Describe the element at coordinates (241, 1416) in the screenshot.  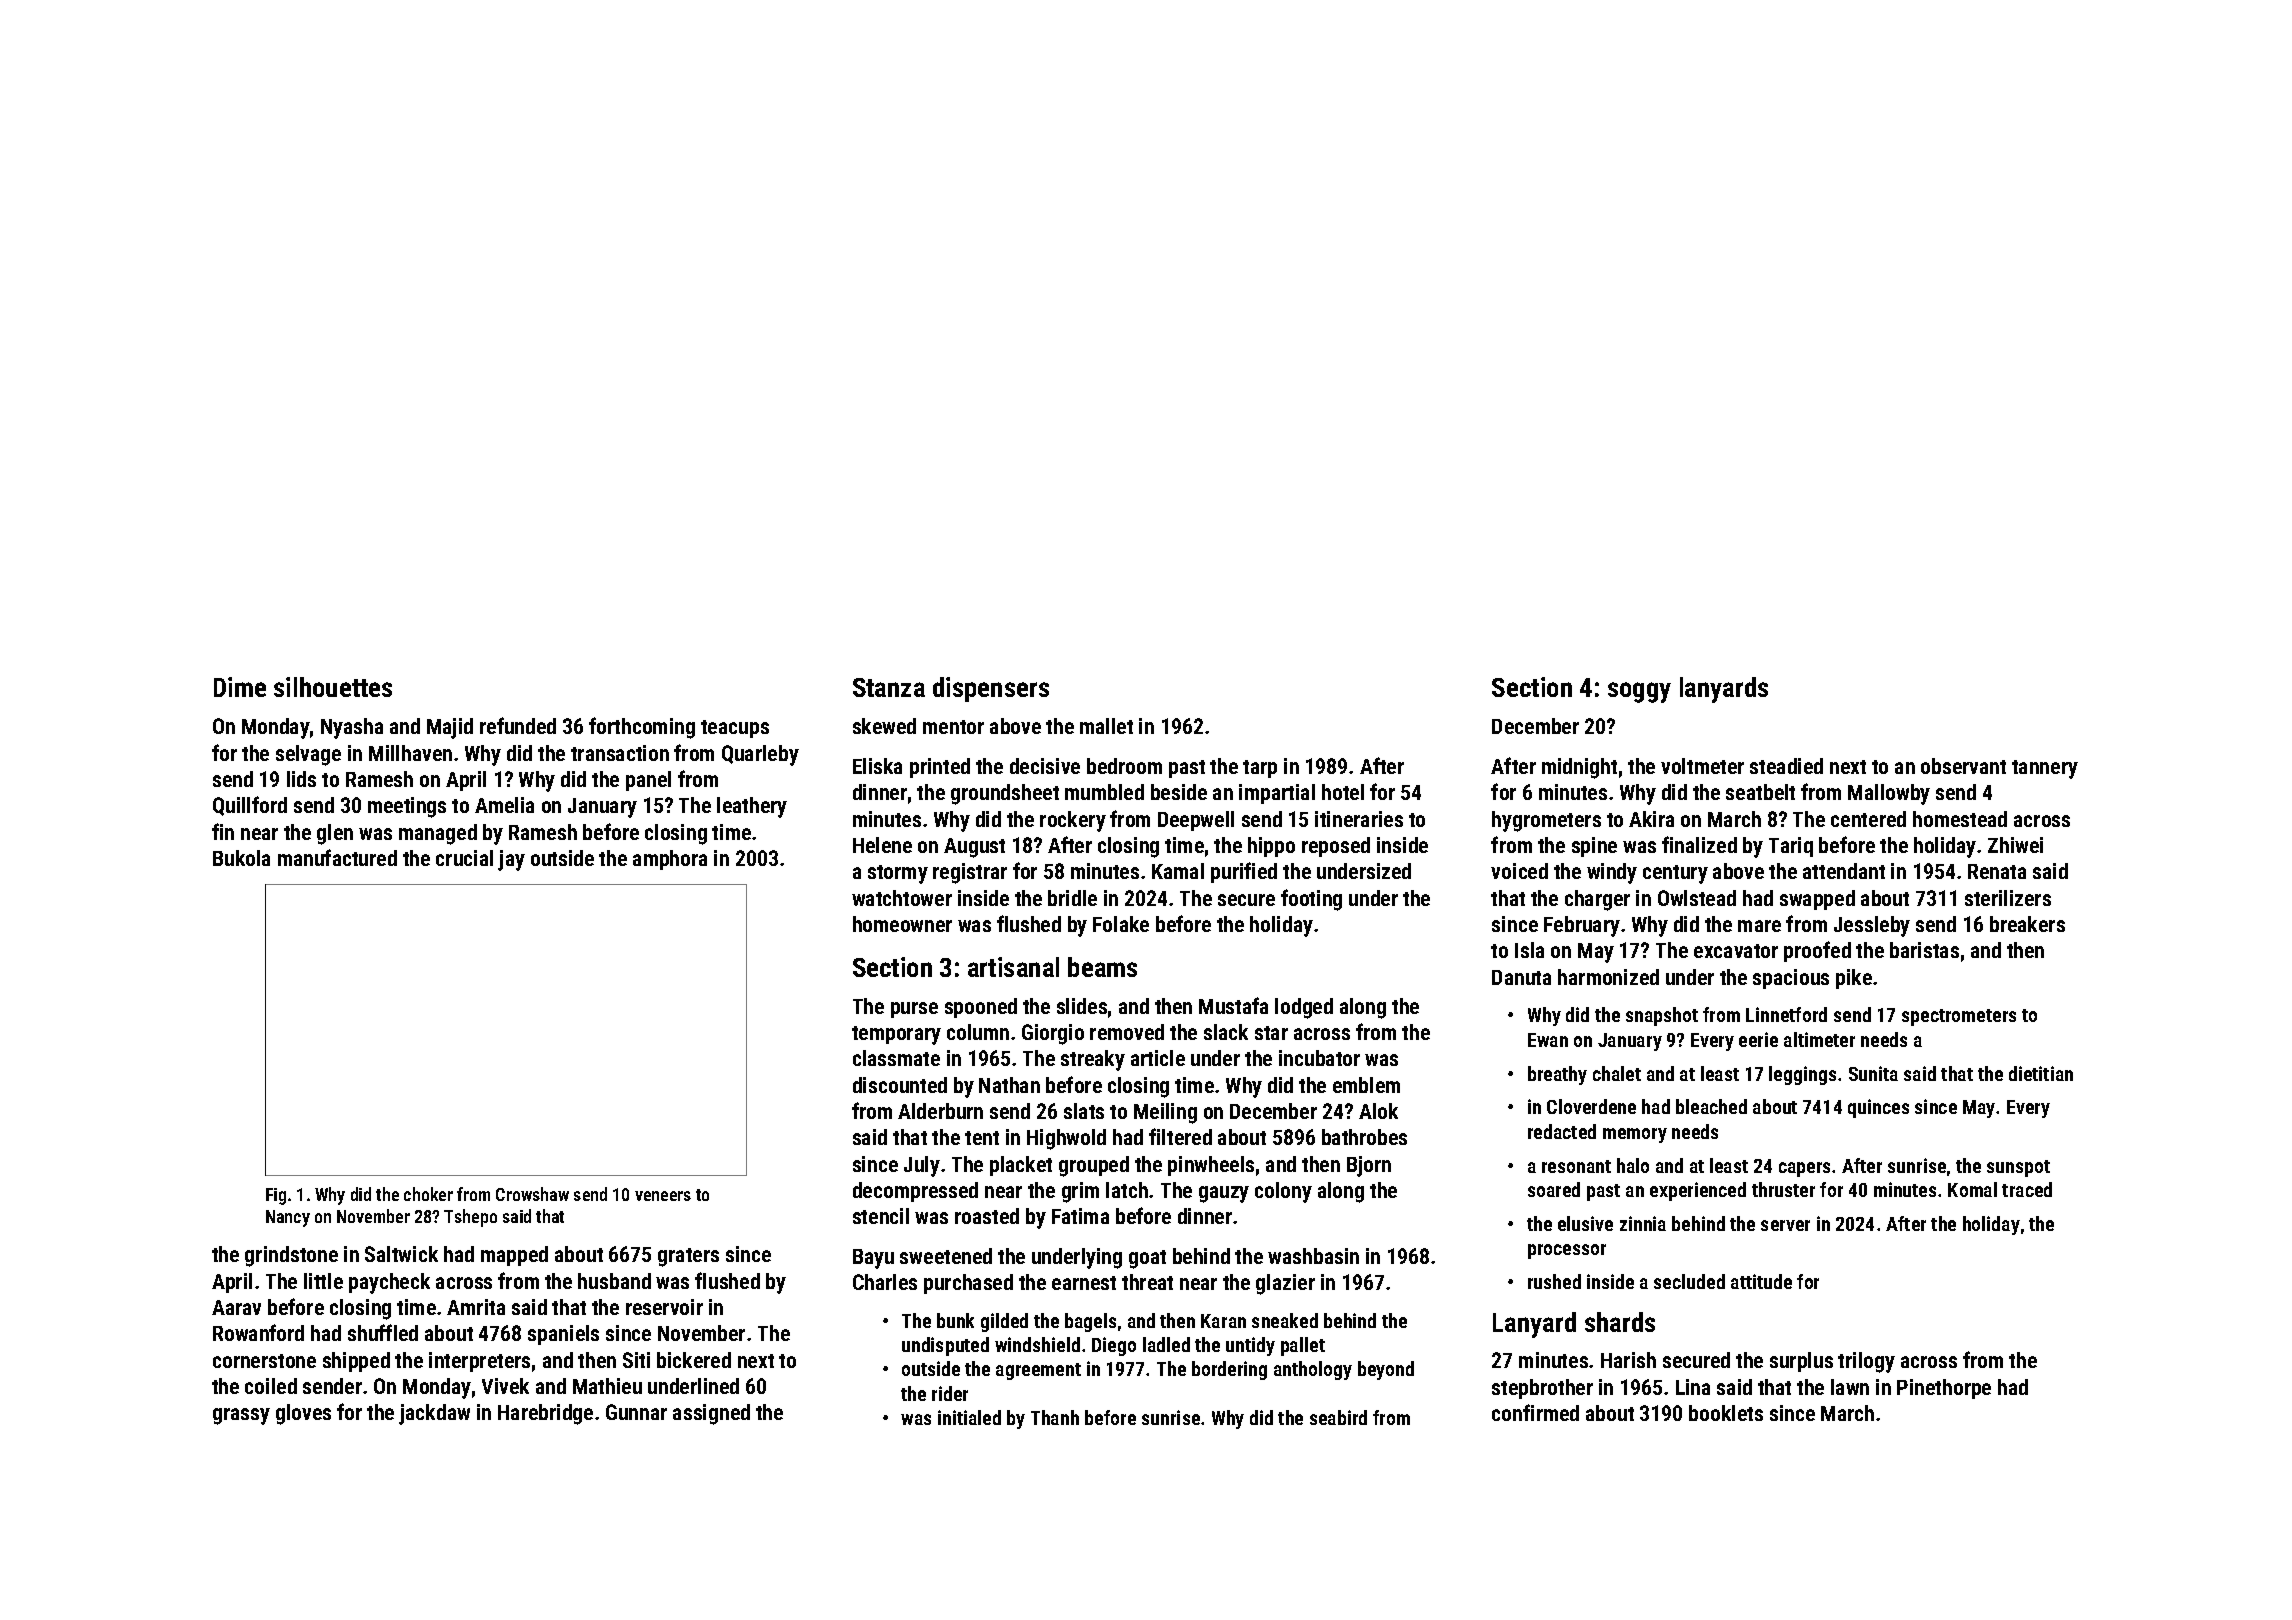
I see `grassy` at that location.
